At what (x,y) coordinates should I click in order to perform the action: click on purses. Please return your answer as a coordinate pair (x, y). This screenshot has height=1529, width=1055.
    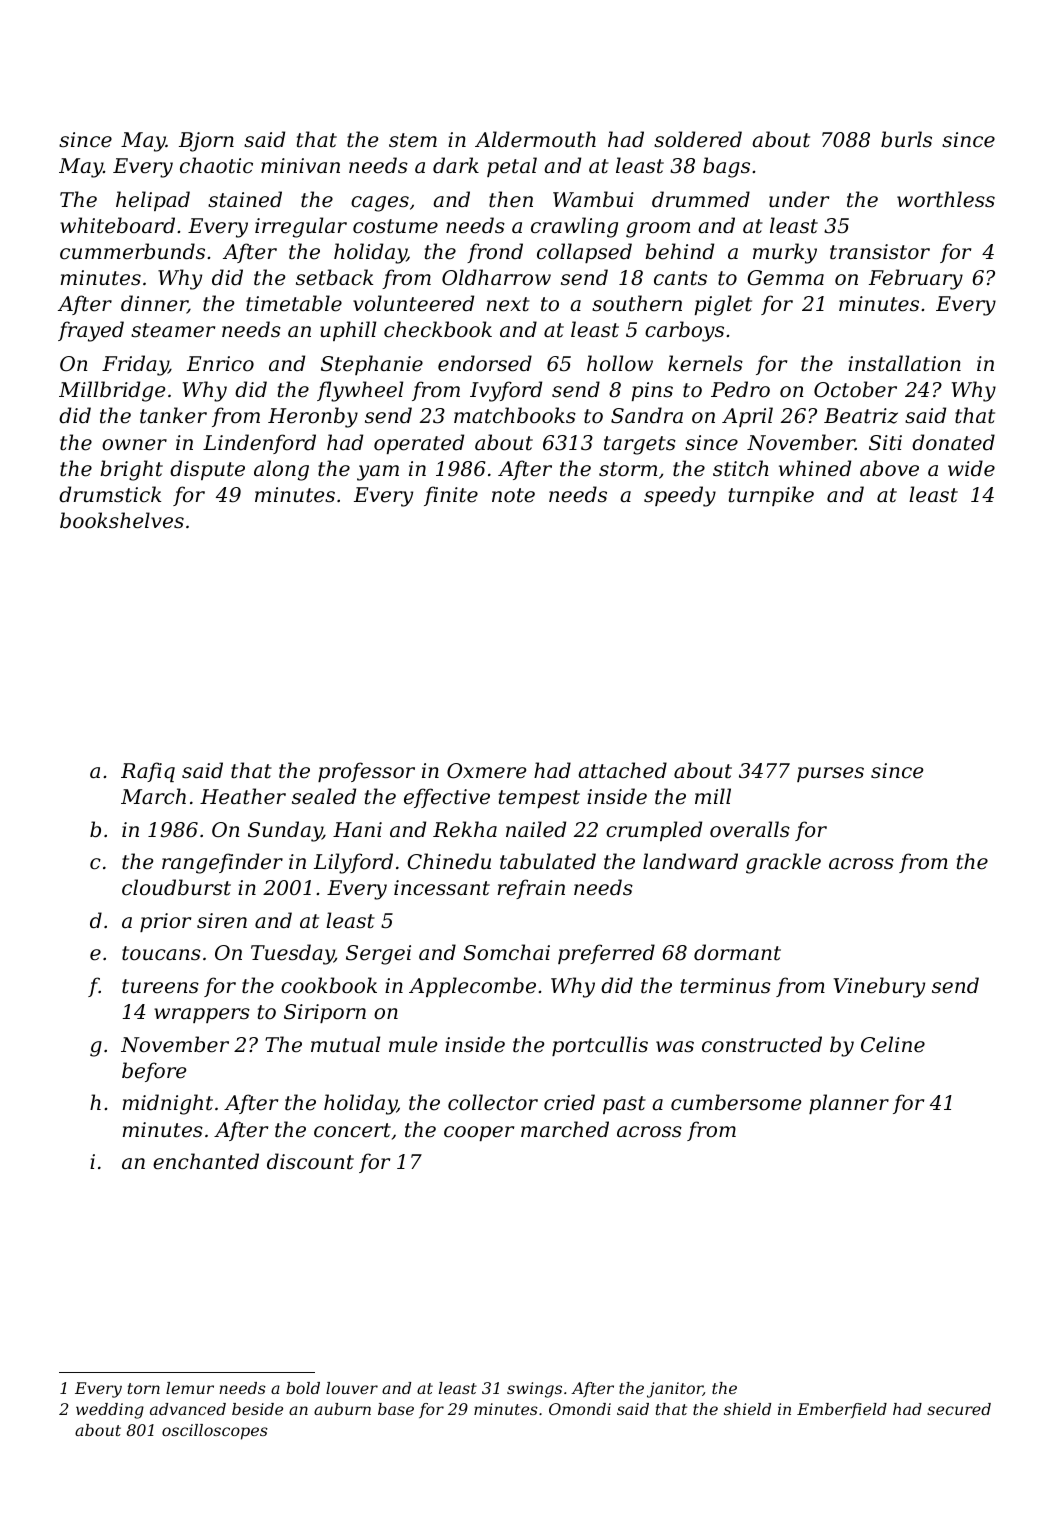
    Looking at the image, I should click on (830, 774).
